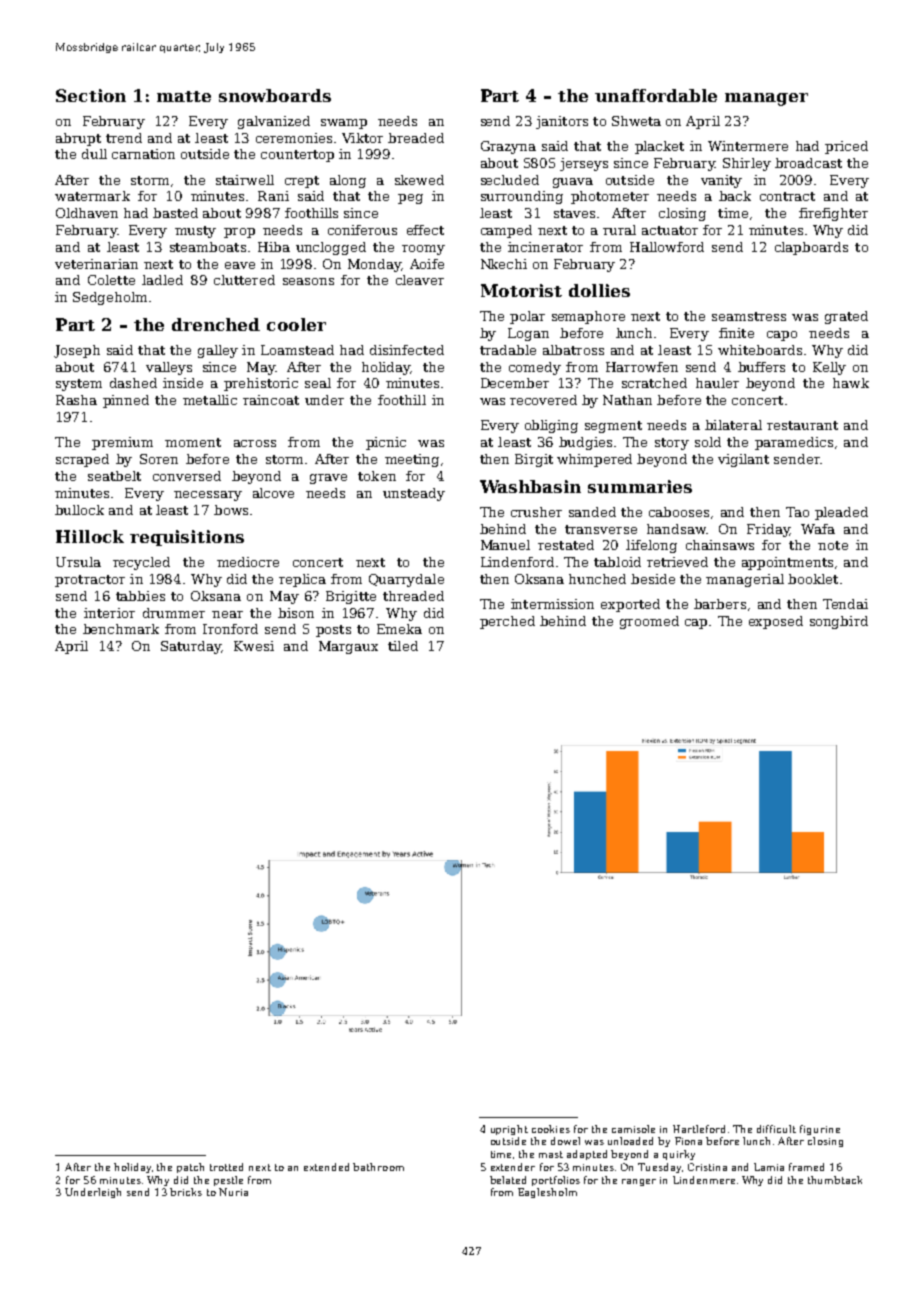  What do you see at coordinates (143, 154) in the screenshot?
I see `carnation` at bounding box center [143, 154].
